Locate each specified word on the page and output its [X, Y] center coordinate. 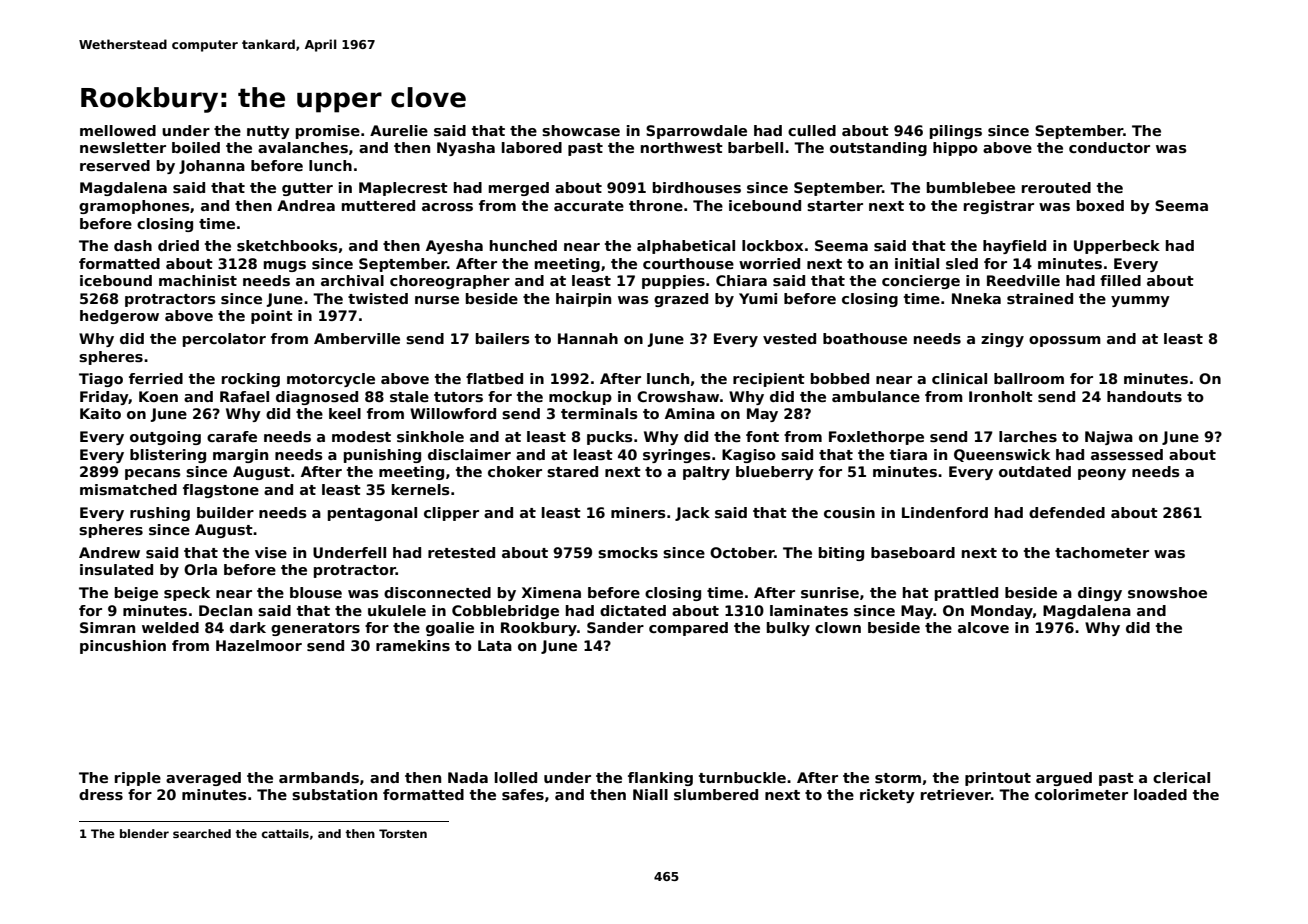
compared [688, 629]
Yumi [758, 298]
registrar [999, 207]
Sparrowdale [696, 132]
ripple [138, 779]
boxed [1100, 205]
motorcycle [331, 380]
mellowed [118, 130]
